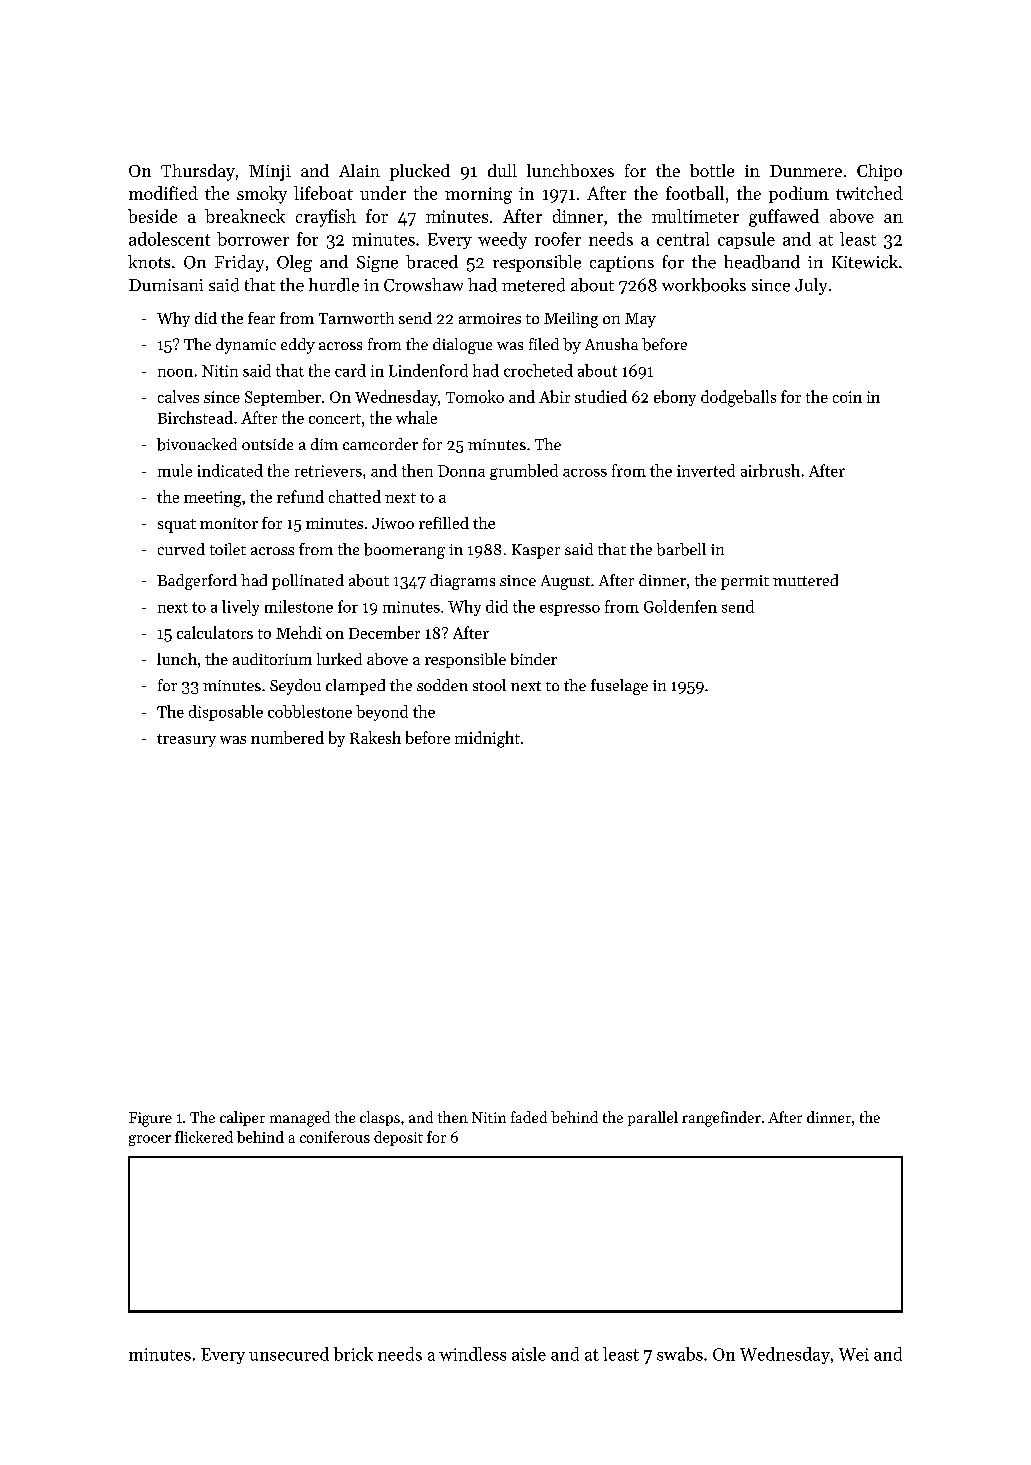 The image size is (1031, 1465). Describe the element at coordinates (475, 396) in the document. I see `Tomoko` at that location.
